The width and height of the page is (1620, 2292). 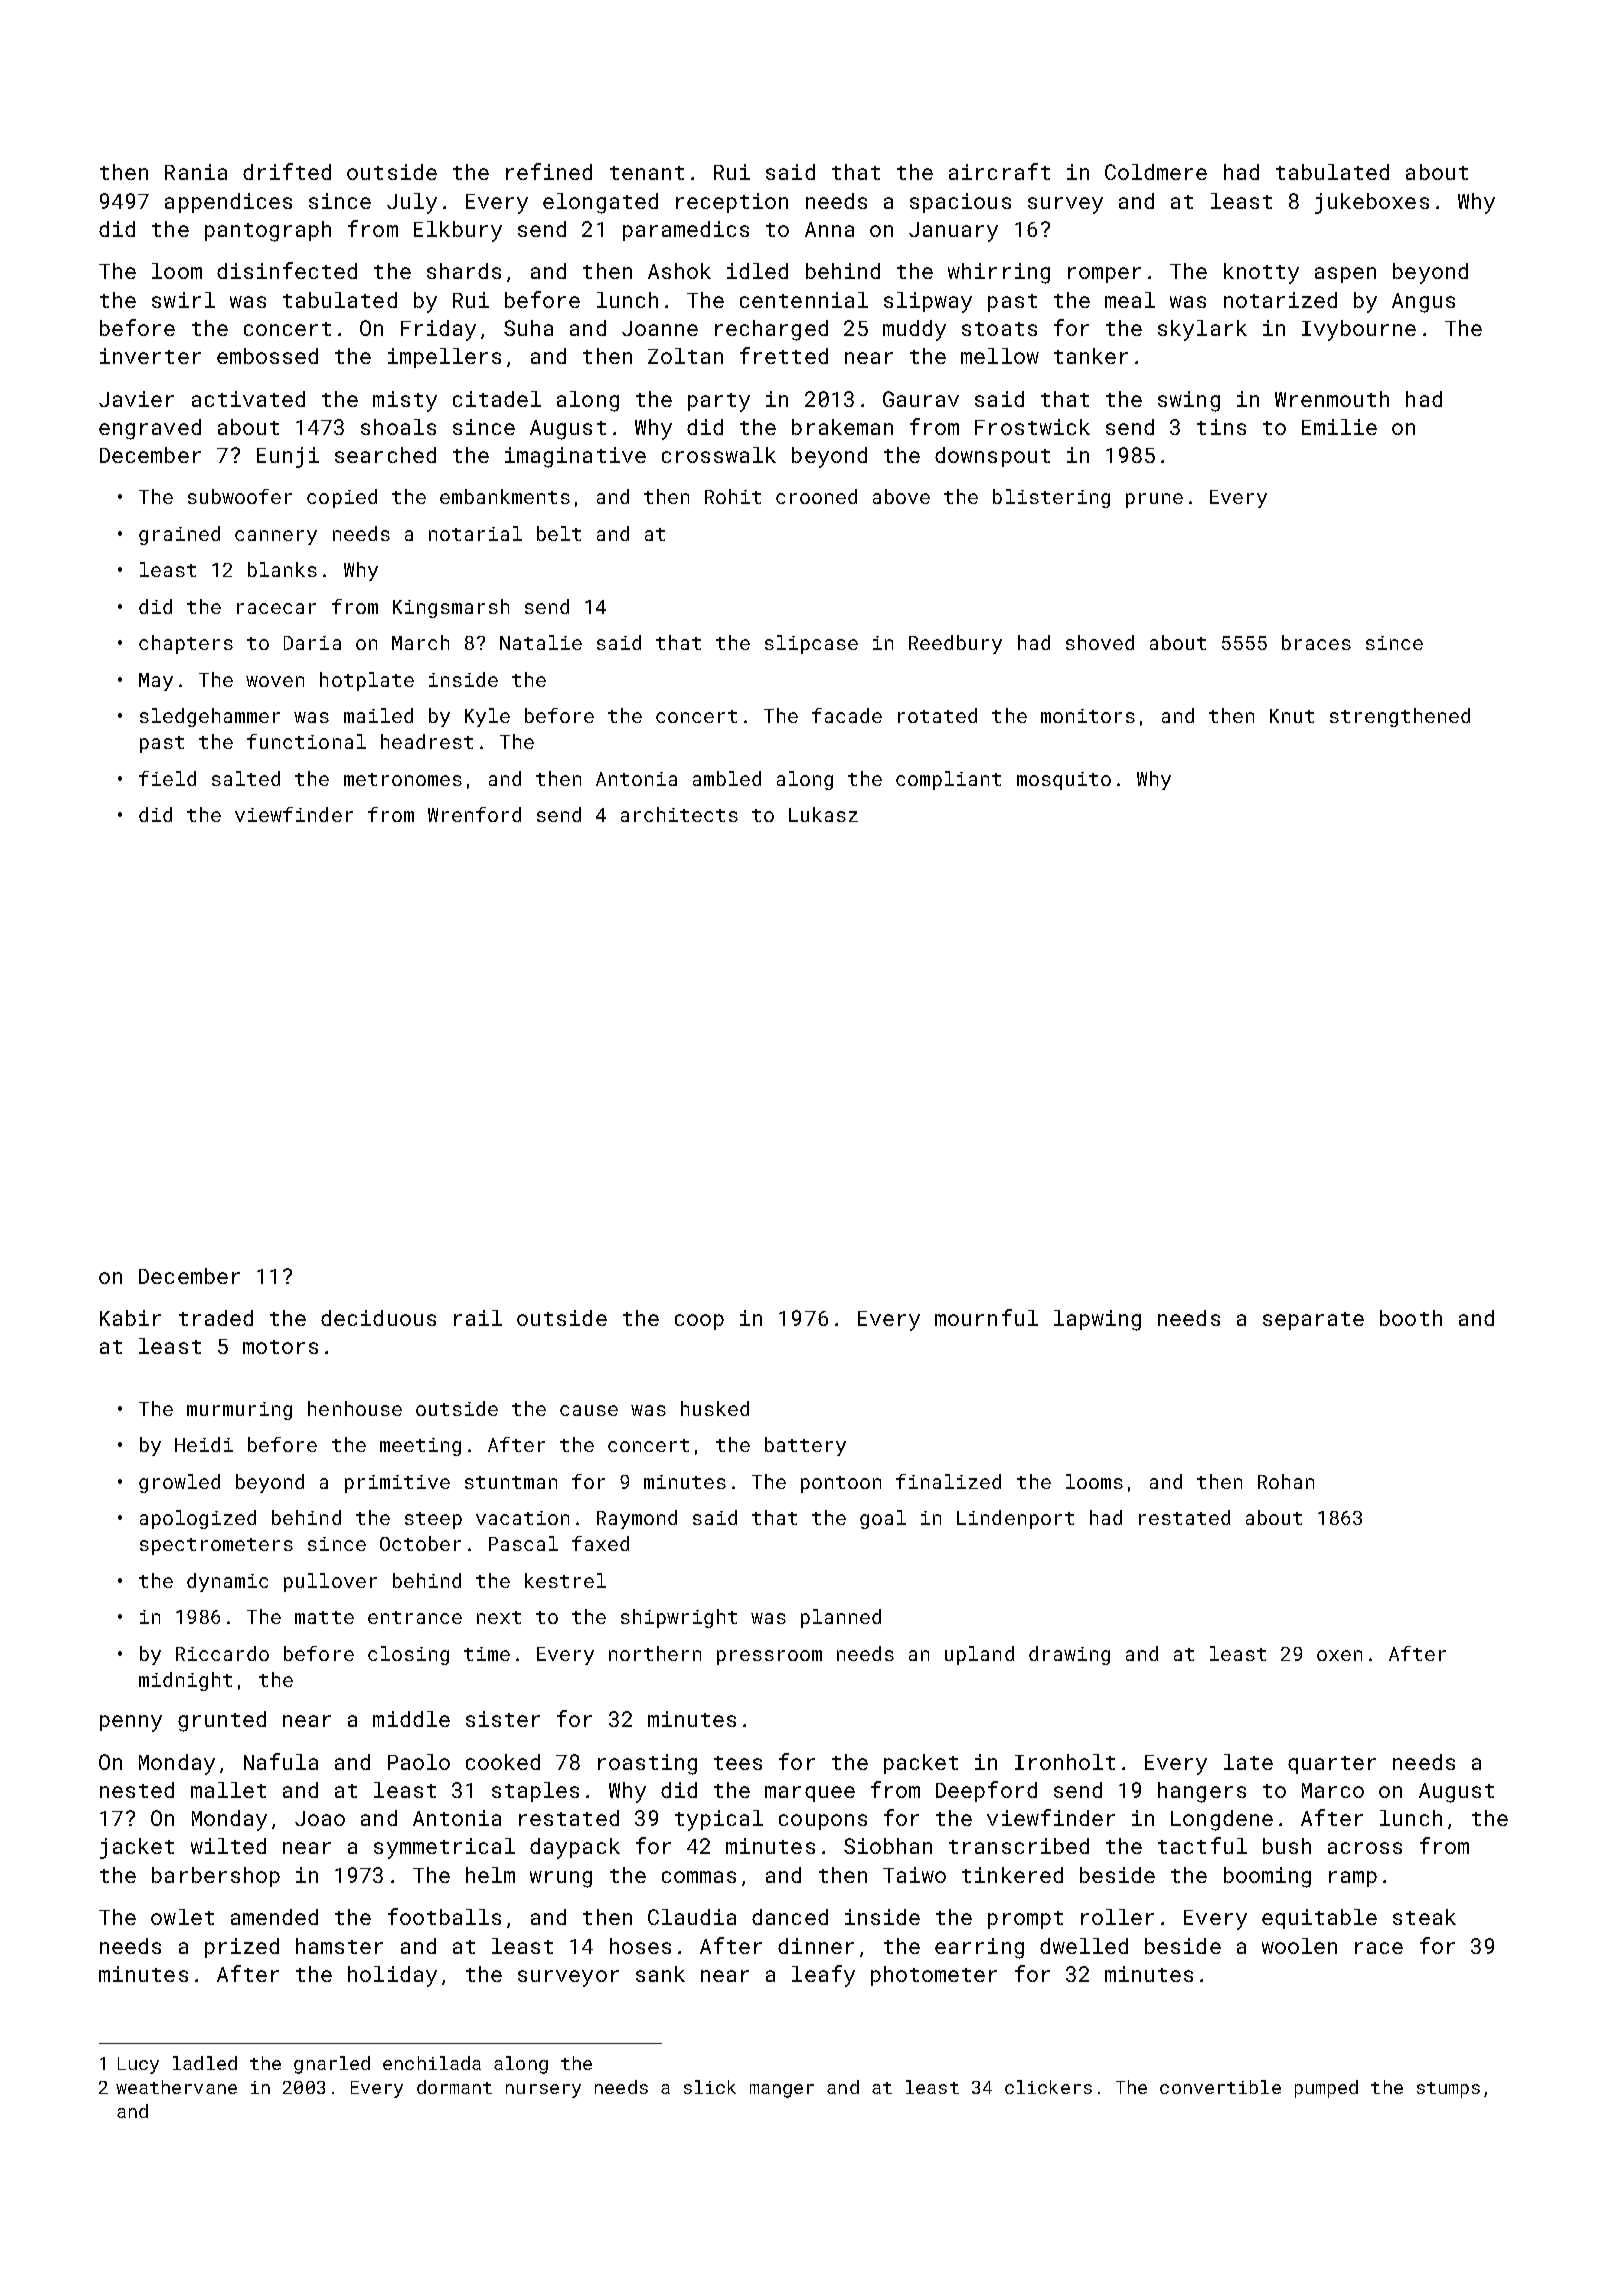 I want to click on mosquito, so click(x=1064, y=781).
